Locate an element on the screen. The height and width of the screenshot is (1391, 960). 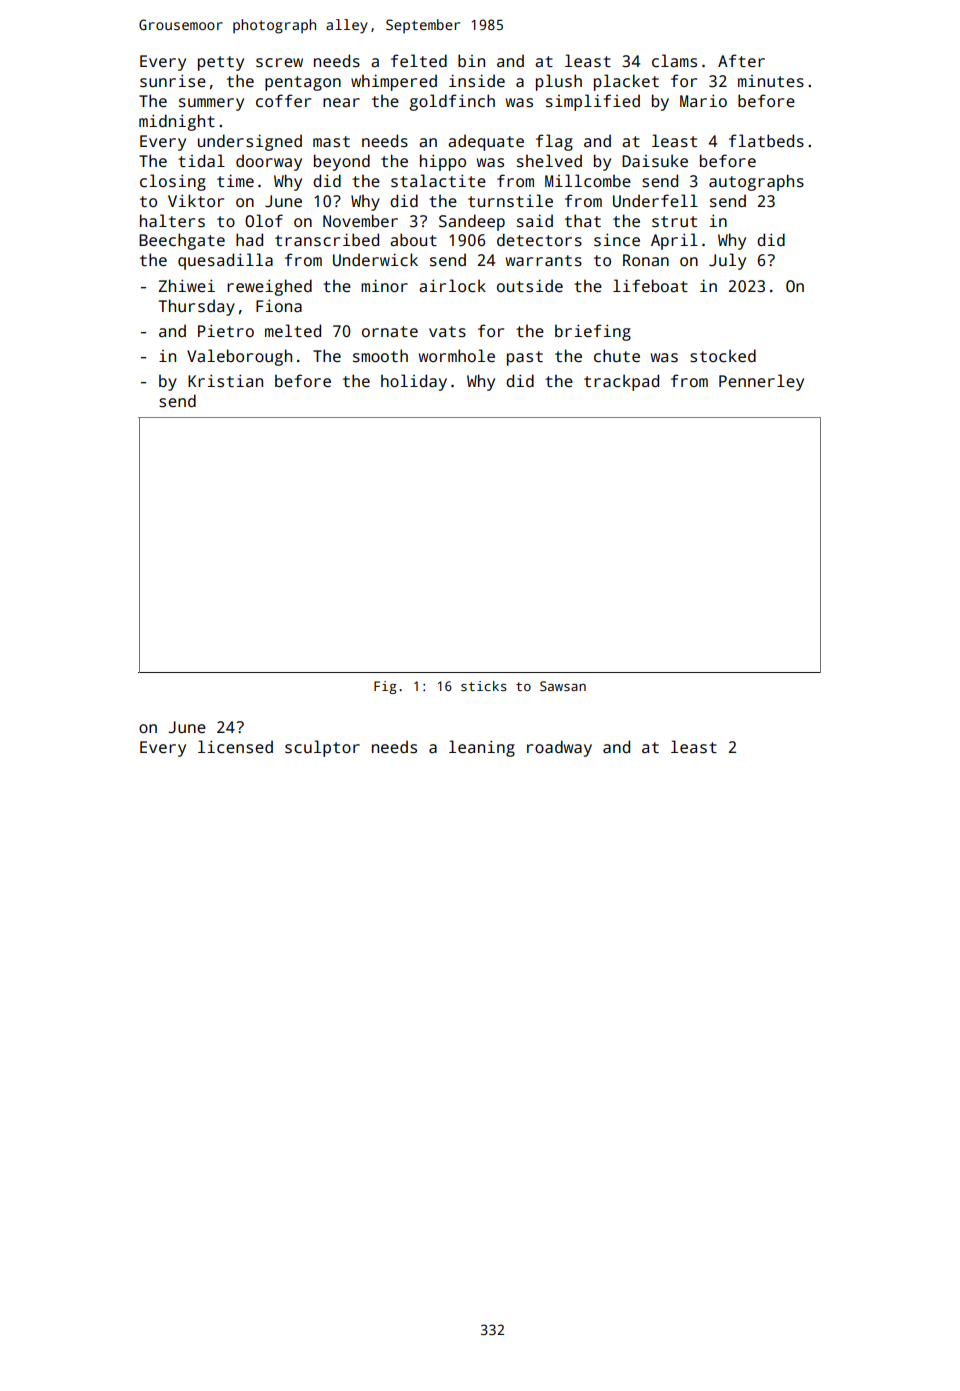
warrants is located at coordinates (544, 261).
